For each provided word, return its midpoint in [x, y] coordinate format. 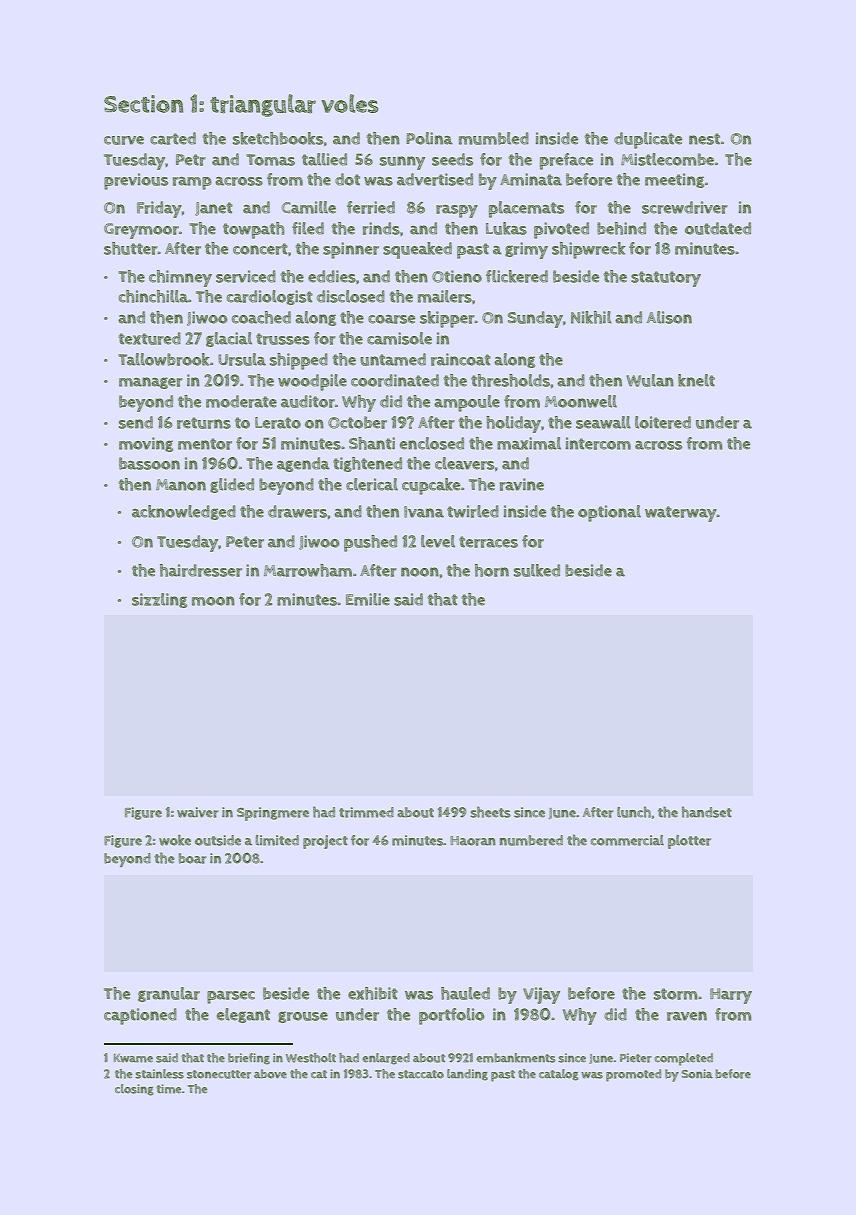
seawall [603, 422]
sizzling [159, 600]
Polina [429, 138]
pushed [370, 543]
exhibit [373, 993]
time [169, 1089]
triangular [263, 105]
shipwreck [588, 250]
